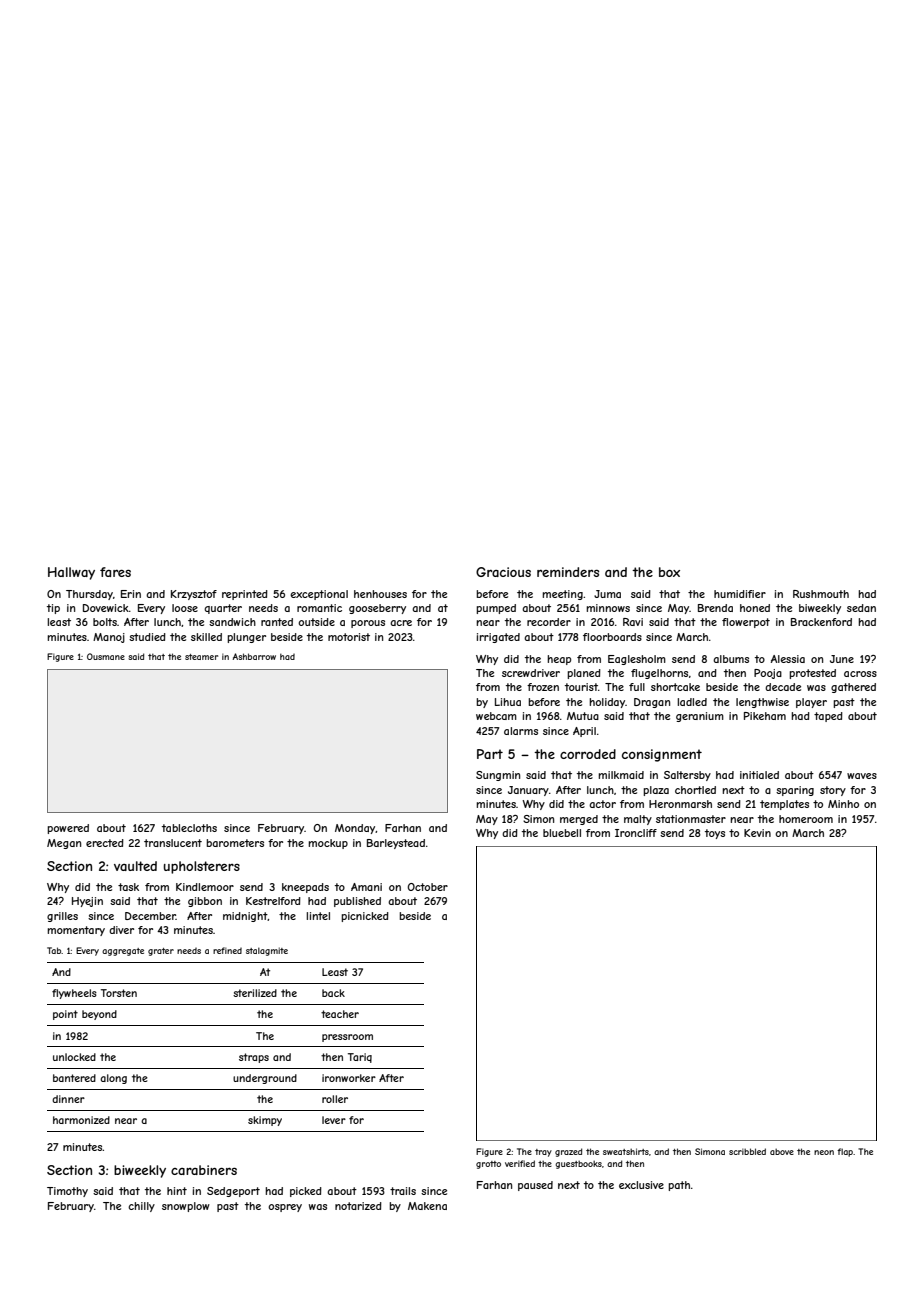 The width and height of the screenshot is (924, 1308). Describe the element at coordinates (679, 1186) in the screenshot. I see `path` at that location.
